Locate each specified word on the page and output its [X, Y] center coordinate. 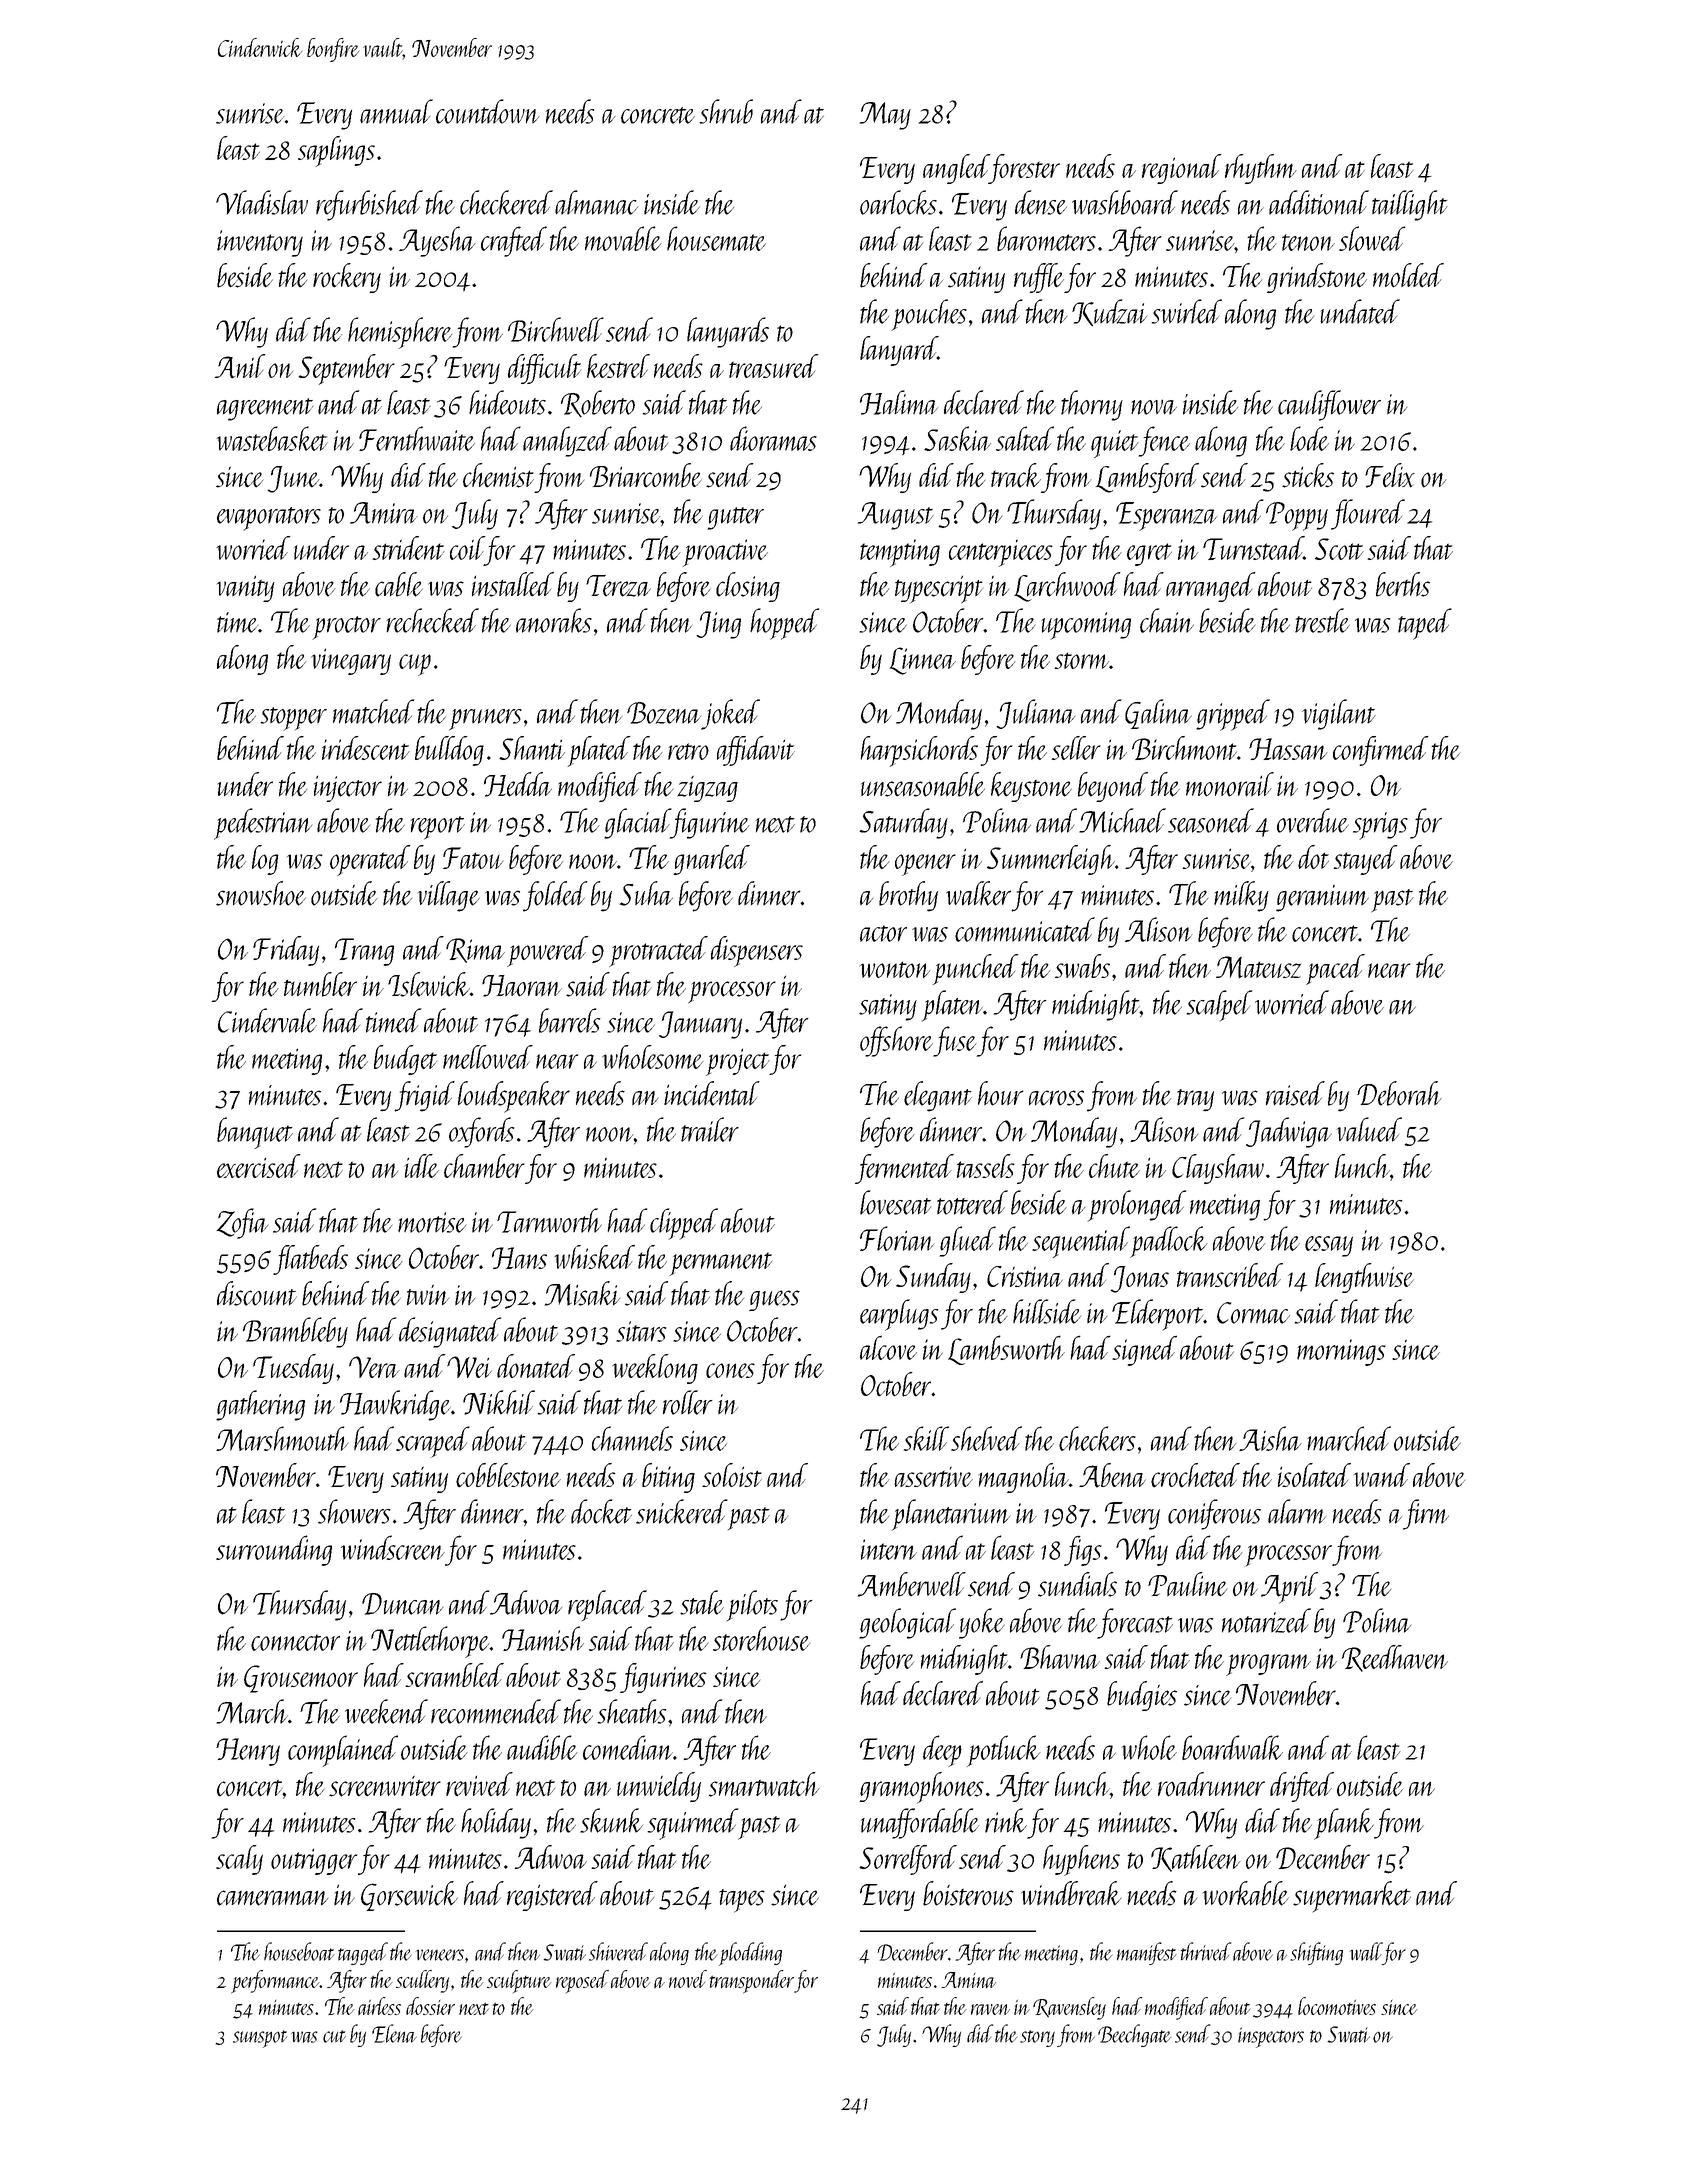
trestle [1322, 620]
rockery [347, 278]
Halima [899, 402]
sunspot [260, 2039]
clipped [684, 1224]
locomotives [1337, 2006]
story [1037, 2038]
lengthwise [1364, 1278]
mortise [432, 1222]
